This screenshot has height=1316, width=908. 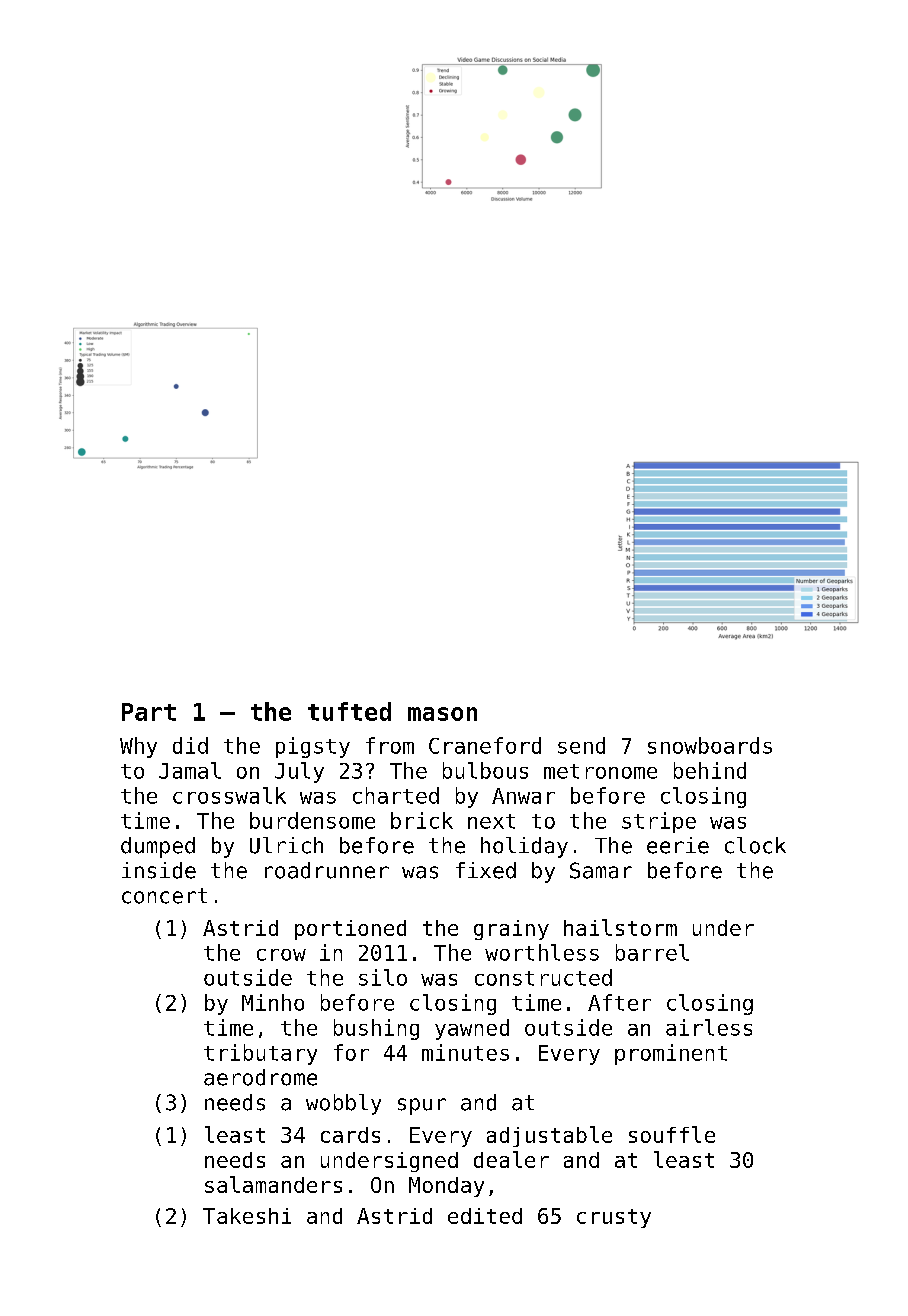 I want to click on edited, so click(x=485, y=1216).
